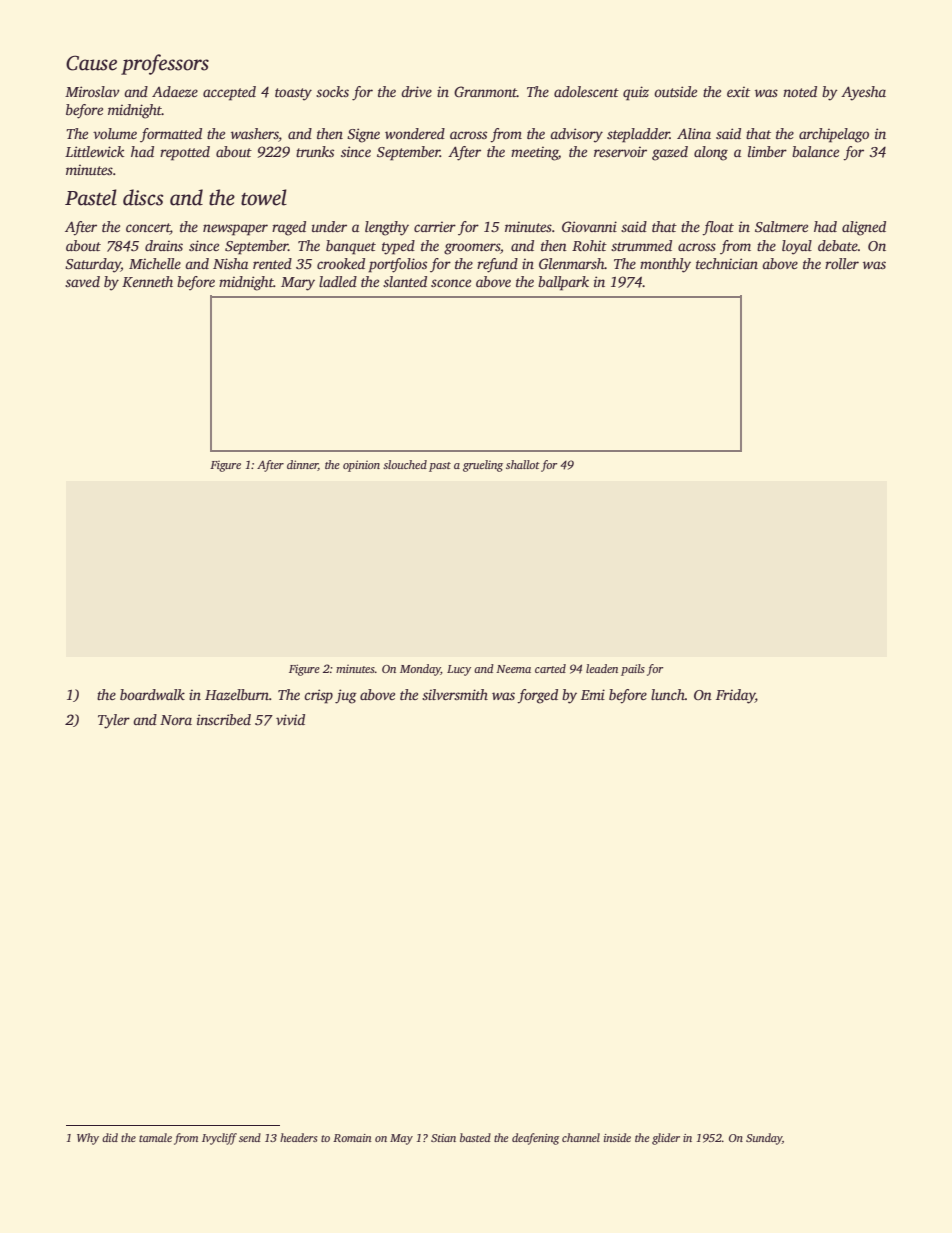 This screenshot has width=952, height=1233. Describe the element at coordinates (302, 465) in the screenshot. I see `dinner` at that location.
